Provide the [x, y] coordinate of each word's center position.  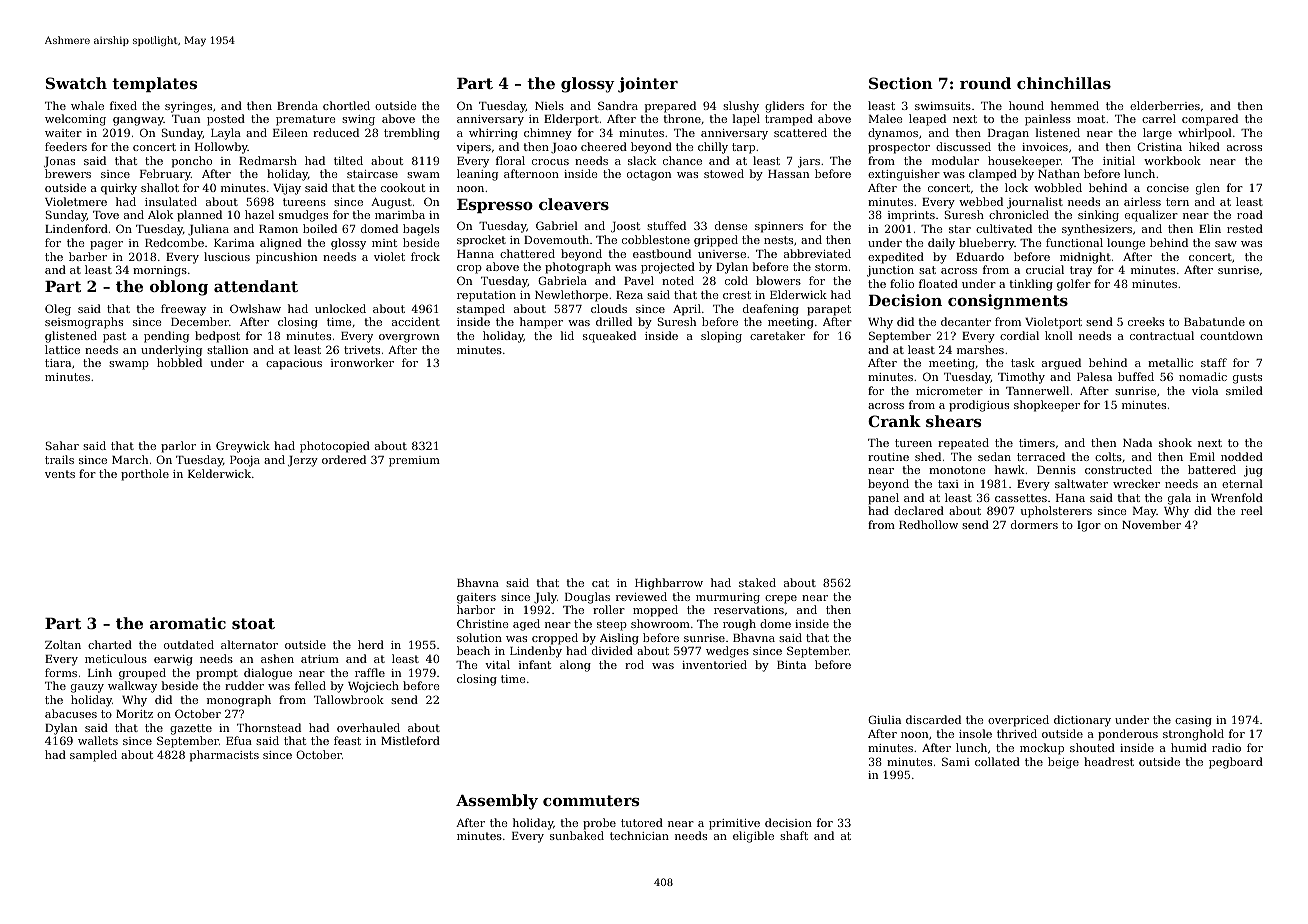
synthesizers [1097, 230]
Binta [791, 665]
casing [1193, 721]
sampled [93, 756]
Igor [1089, 526]
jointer [648, 85]
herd [371, 644]
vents [60, 474]
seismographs [84, 323]
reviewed [641, 596]
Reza [629, 295]
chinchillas [1064, 83]
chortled [346, 105]
